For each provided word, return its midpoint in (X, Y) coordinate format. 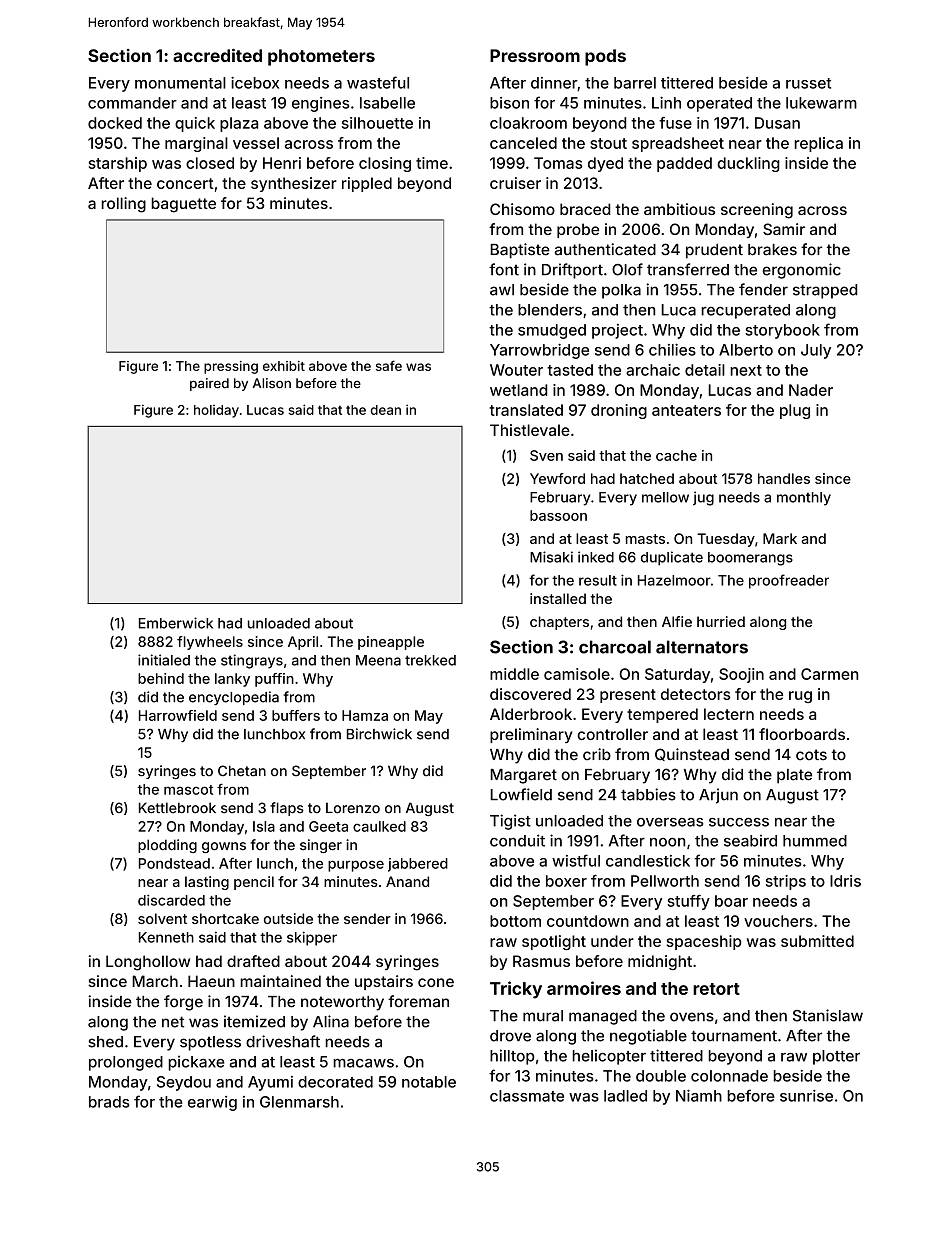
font (504, 269)
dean (386, 410)
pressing (231, 367)
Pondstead (174, 863)
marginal (196, 144)
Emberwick (176, 623)
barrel (635, 83)
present (628, 696)
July (816, 351)
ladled (625, 1096)
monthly (804, 499)
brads (109, 1102)
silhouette (377, 123)
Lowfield (521, 794)
